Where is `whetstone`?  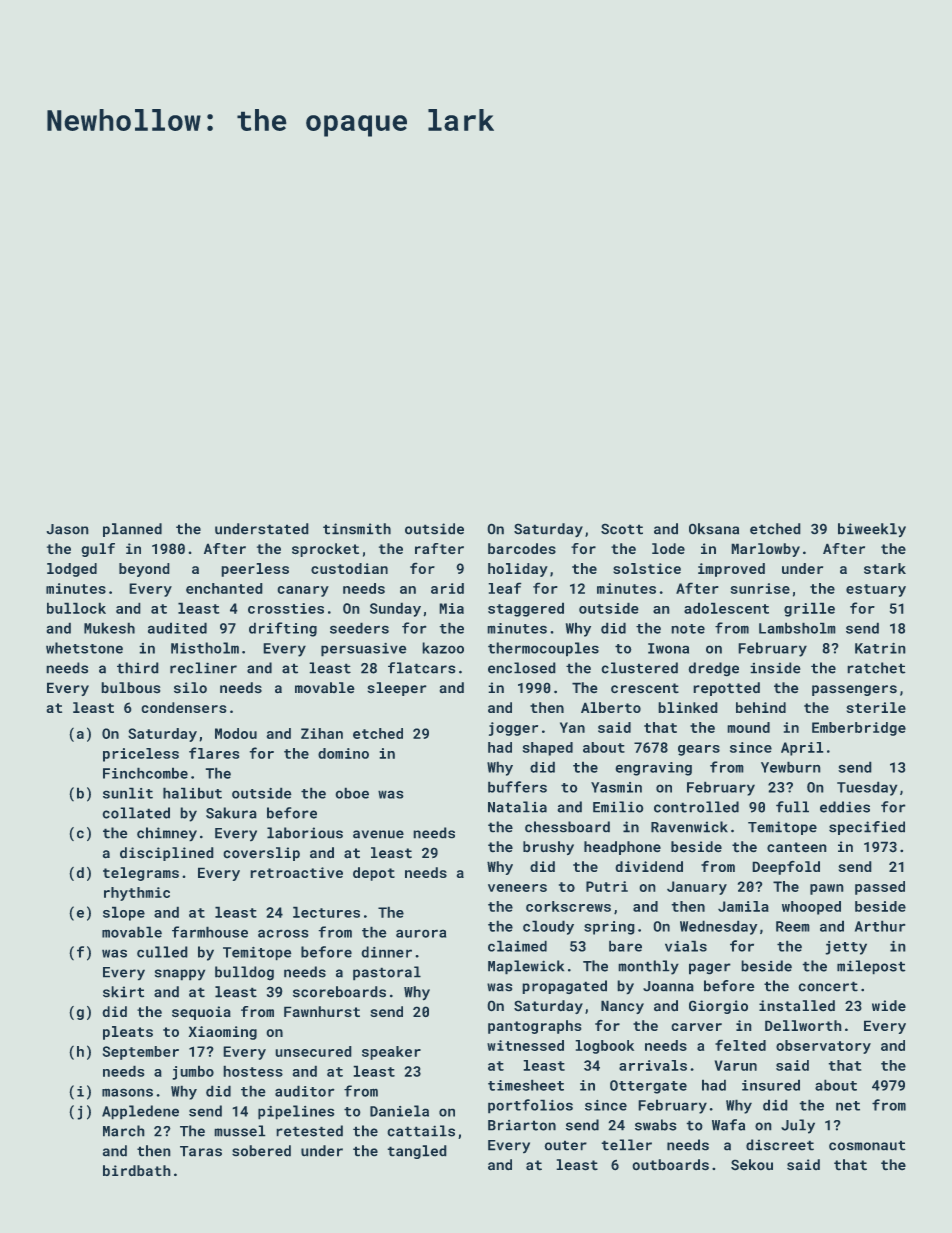
whetstone is located at coordinates (84, 648).
